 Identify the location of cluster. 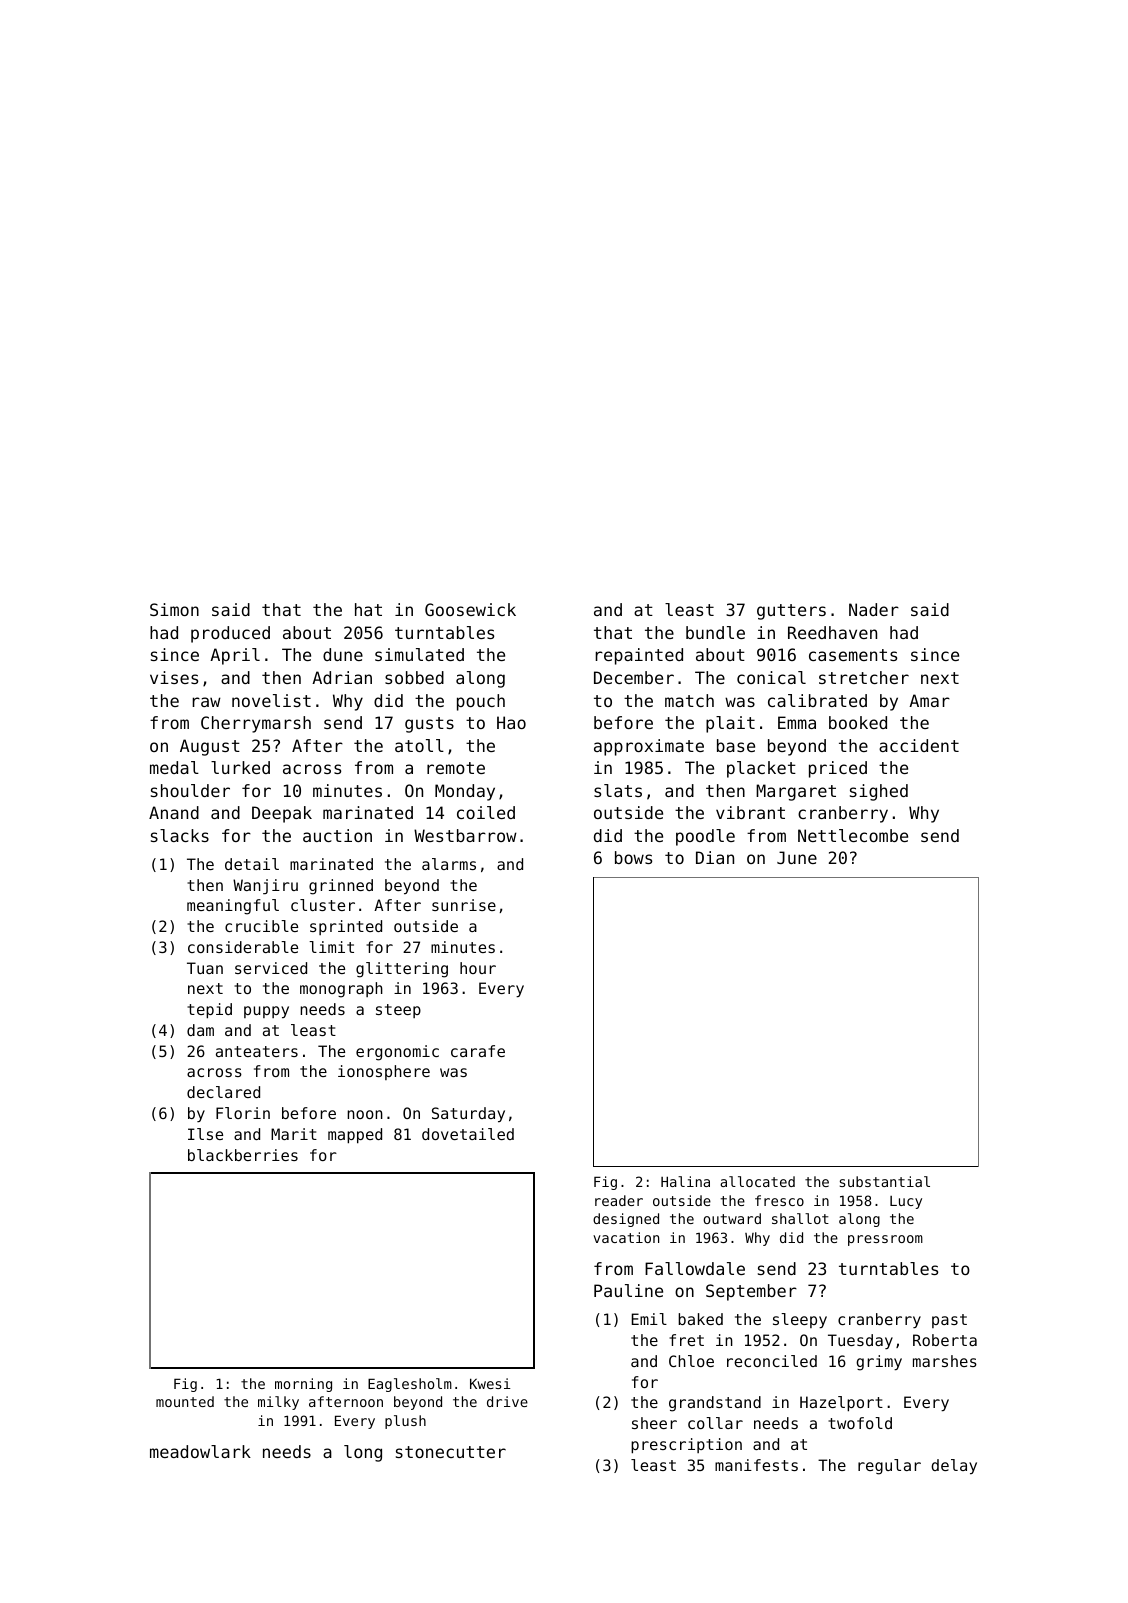
(323, 905).
